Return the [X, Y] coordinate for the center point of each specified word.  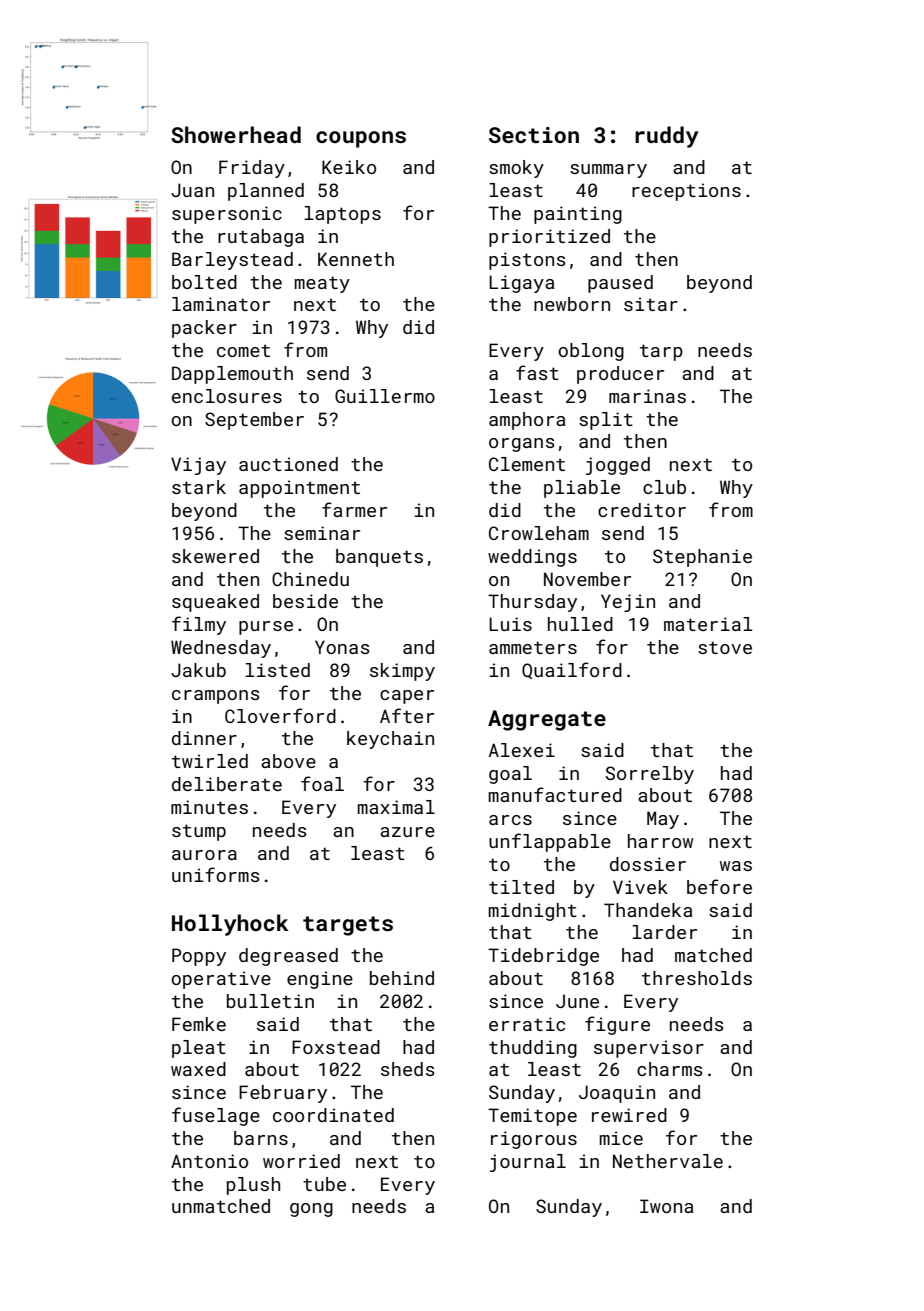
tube [324, 1184]
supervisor [649, 1049]
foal [322, 783]
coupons [361, 139]
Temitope [532, 1117]
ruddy [666, 137]
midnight [532, 912]
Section [534, 135]
